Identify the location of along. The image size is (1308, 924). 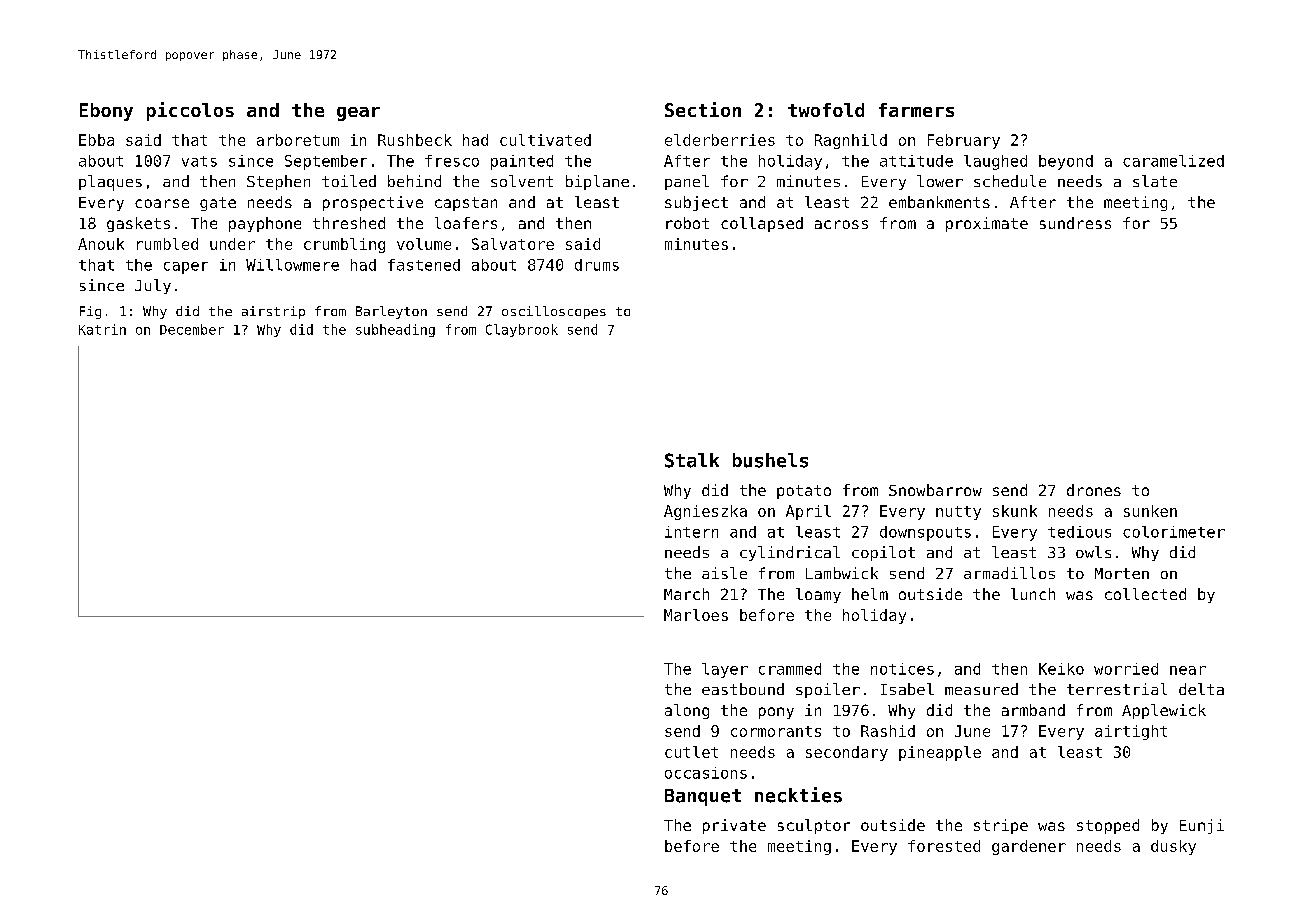
(687, 711).
